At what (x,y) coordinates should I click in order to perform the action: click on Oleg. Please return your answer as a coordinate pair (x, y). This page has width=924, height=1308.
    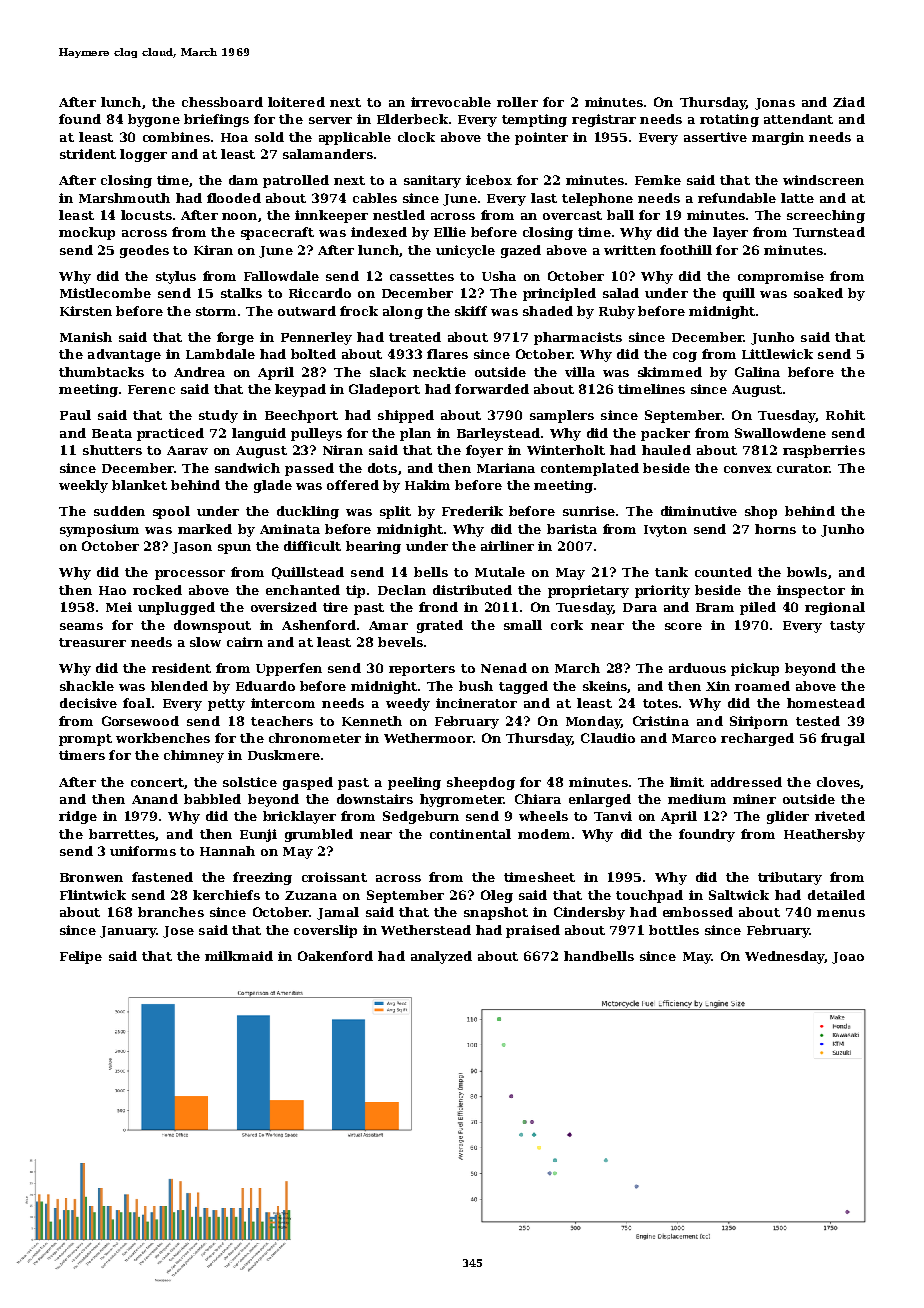
    Looking at the image, I should click on (497, 896).
